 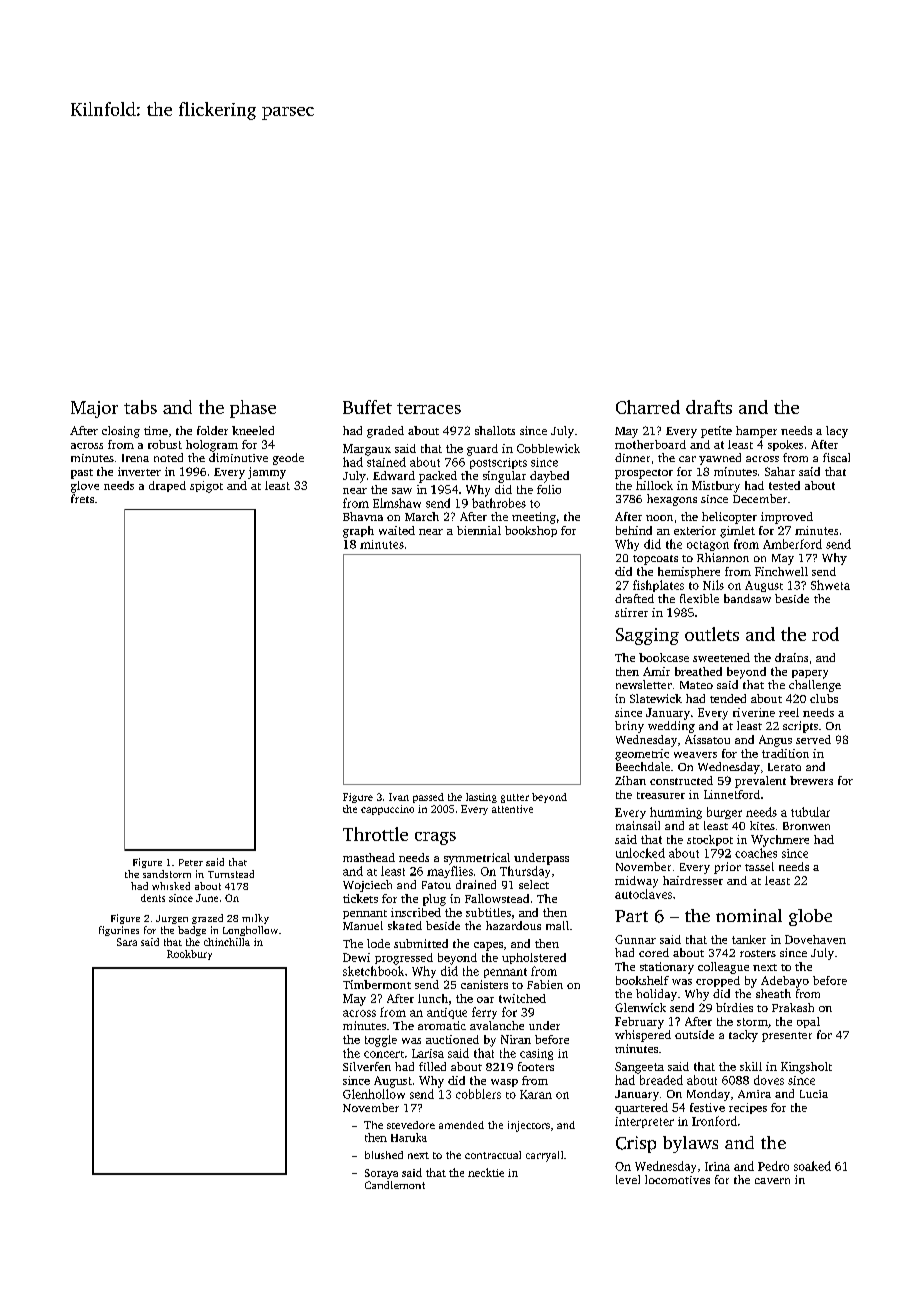 What do you see at coordinates (534, 958) in the screenshot?
I see `upholstered` at bounding box center [534, 958].
